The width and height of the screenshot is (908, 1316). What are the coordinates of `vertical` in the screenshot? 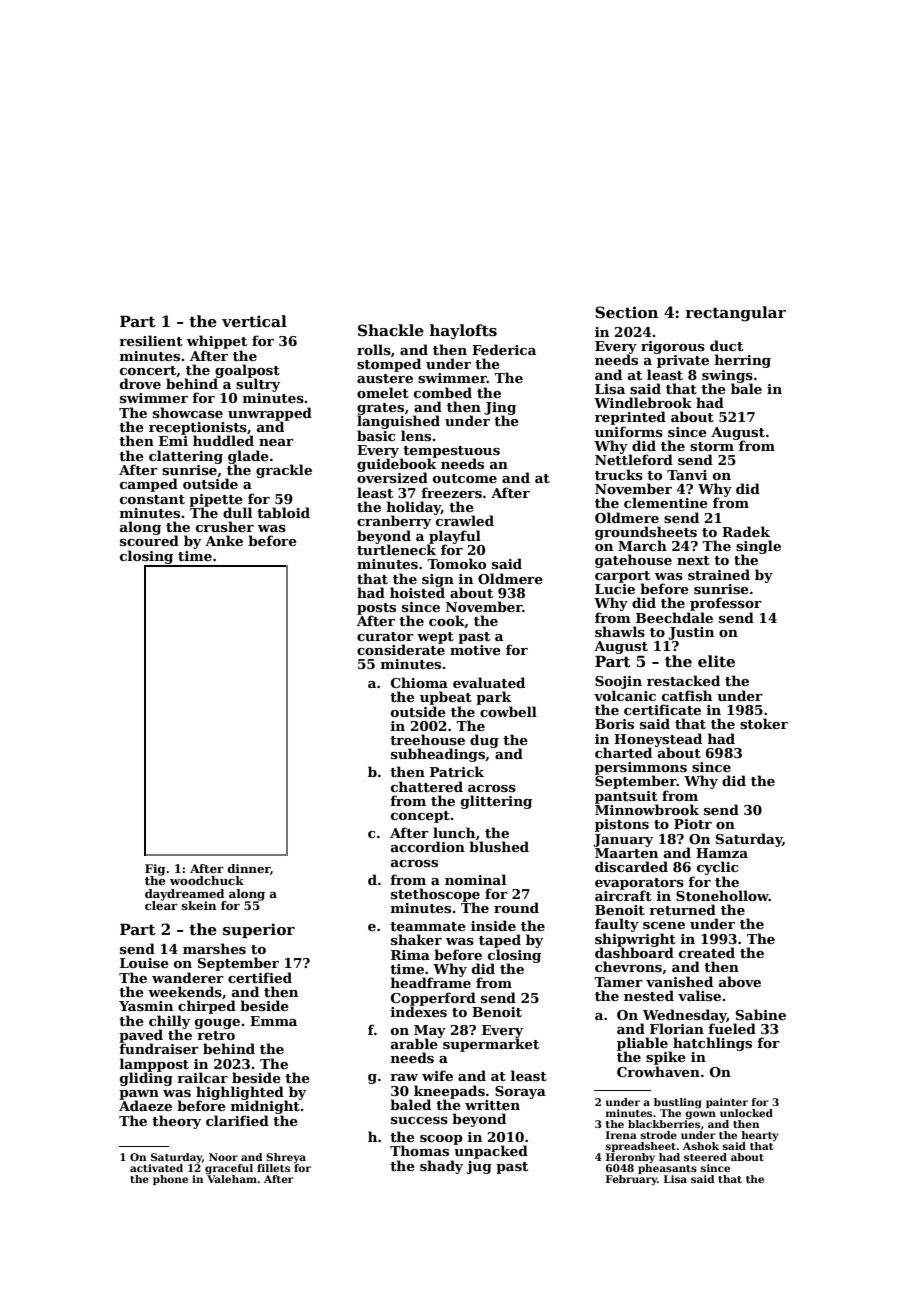 It's located at (254, 321).
